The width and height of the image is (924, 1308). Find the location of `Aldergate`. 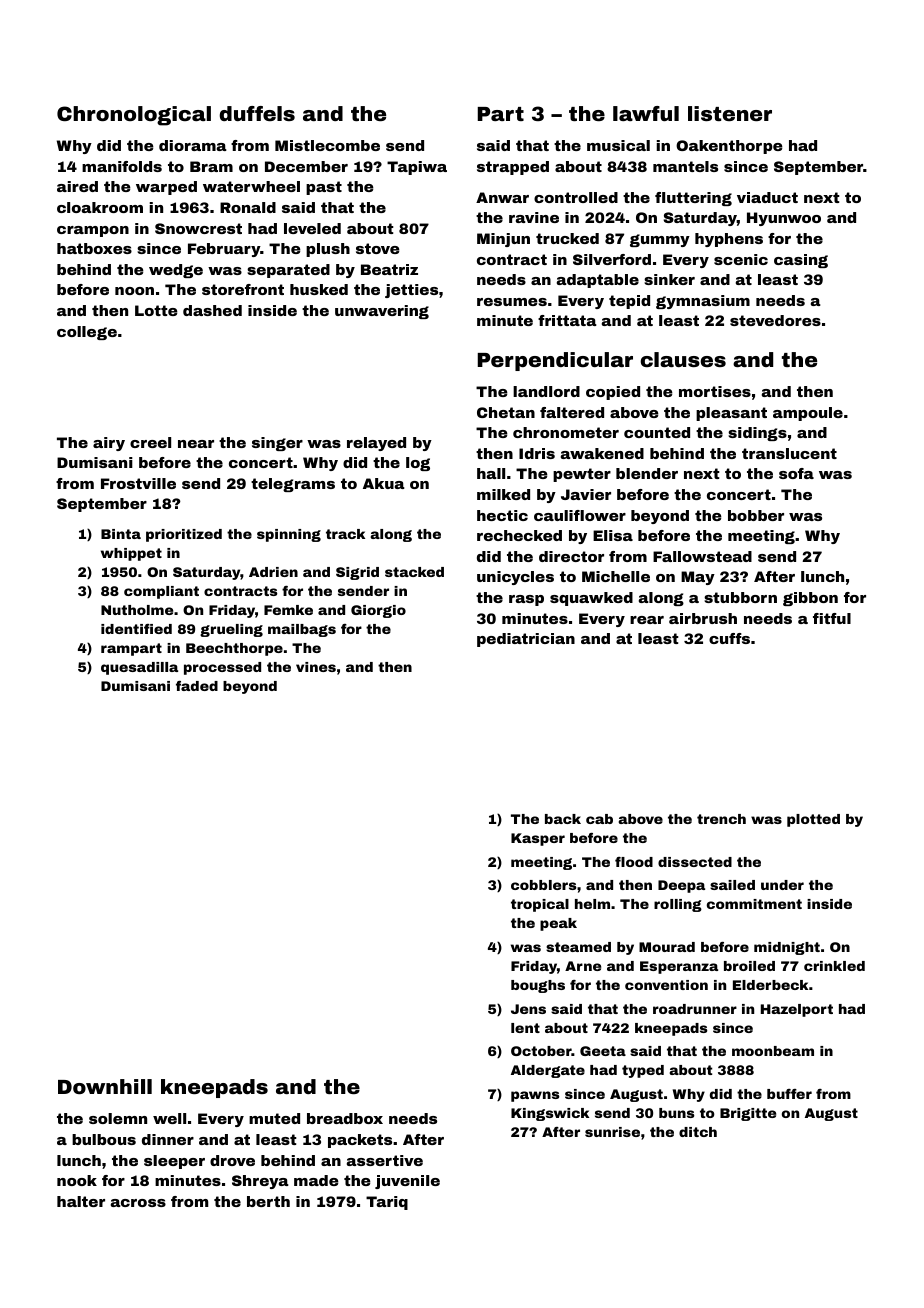

Aldergate is located at coordinates (548, 1071).
